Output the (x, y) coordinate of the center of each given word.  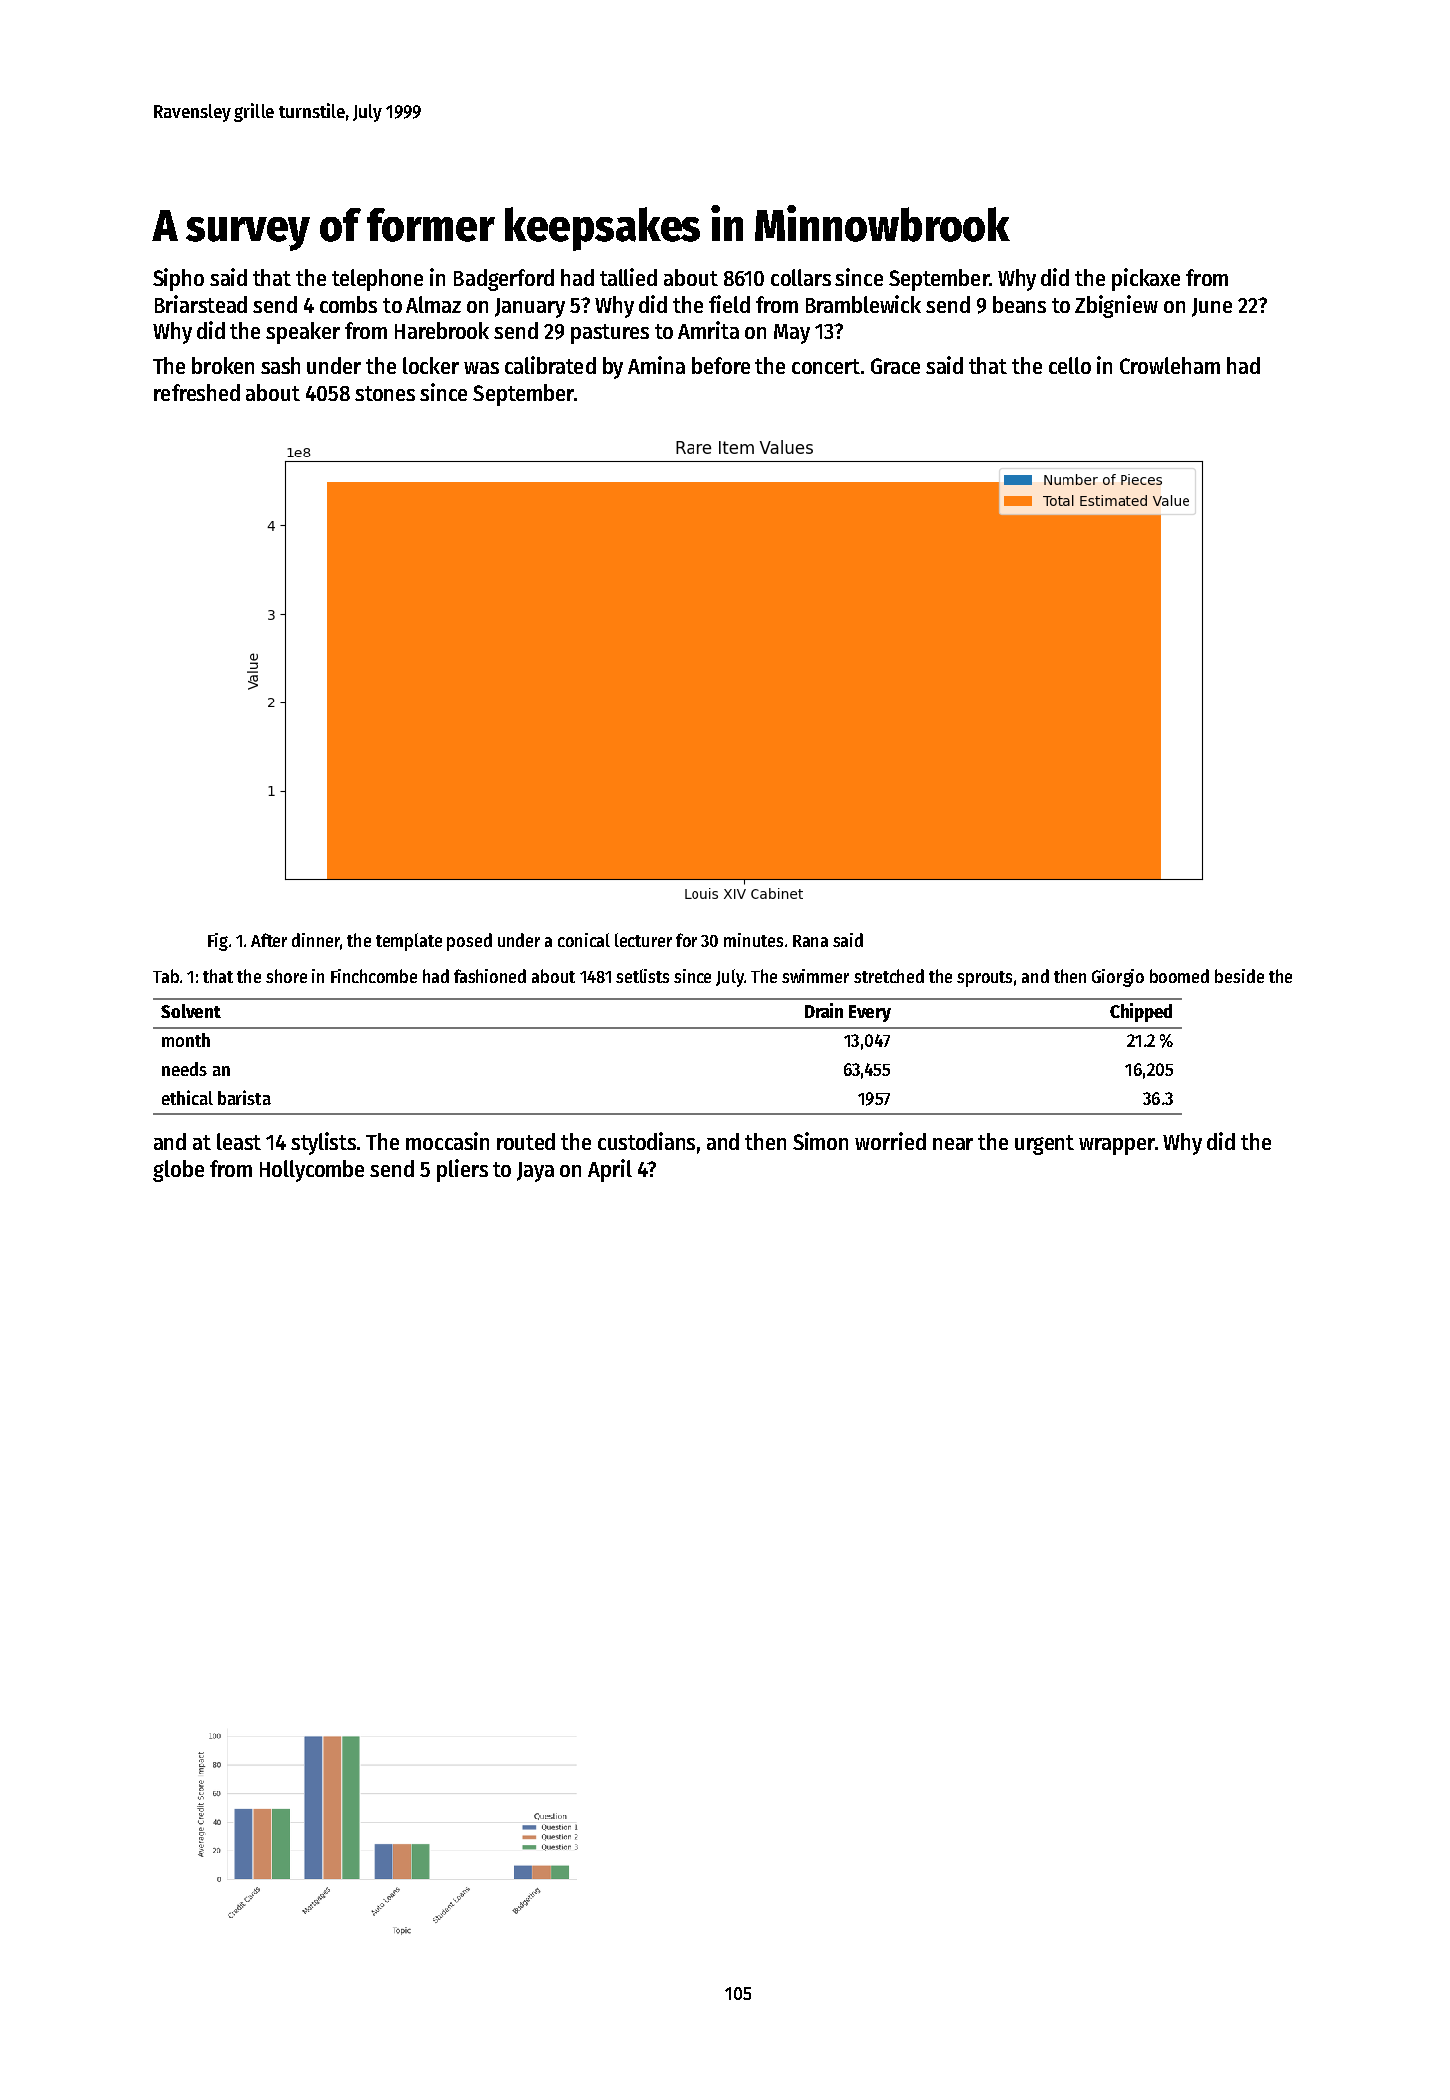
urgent (1044, 1145)
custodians (646, 1141)
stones (385, 393)
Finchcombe (374, 976)
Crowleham (1170, 365)
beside (1239, 976)
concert (826, 366)
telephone (377, 280)
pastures (610, 334)
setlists (642, 976)
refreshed (197, 392)
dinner (316, 940)
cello (1070, 365)
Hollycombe (312, 1171)
